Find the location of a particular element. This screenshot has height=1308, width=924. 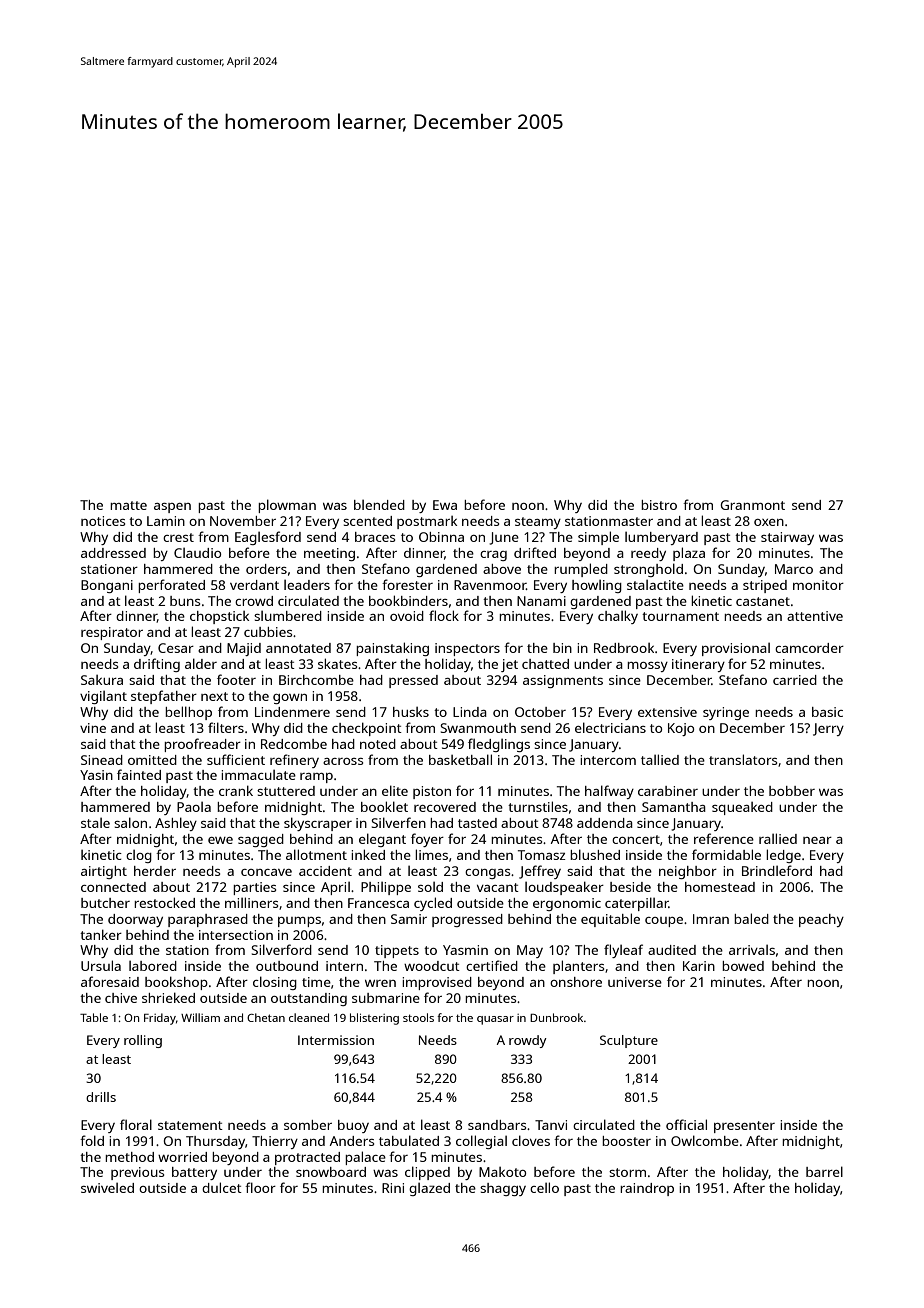

floral is located at coordinates (136, 1124).
